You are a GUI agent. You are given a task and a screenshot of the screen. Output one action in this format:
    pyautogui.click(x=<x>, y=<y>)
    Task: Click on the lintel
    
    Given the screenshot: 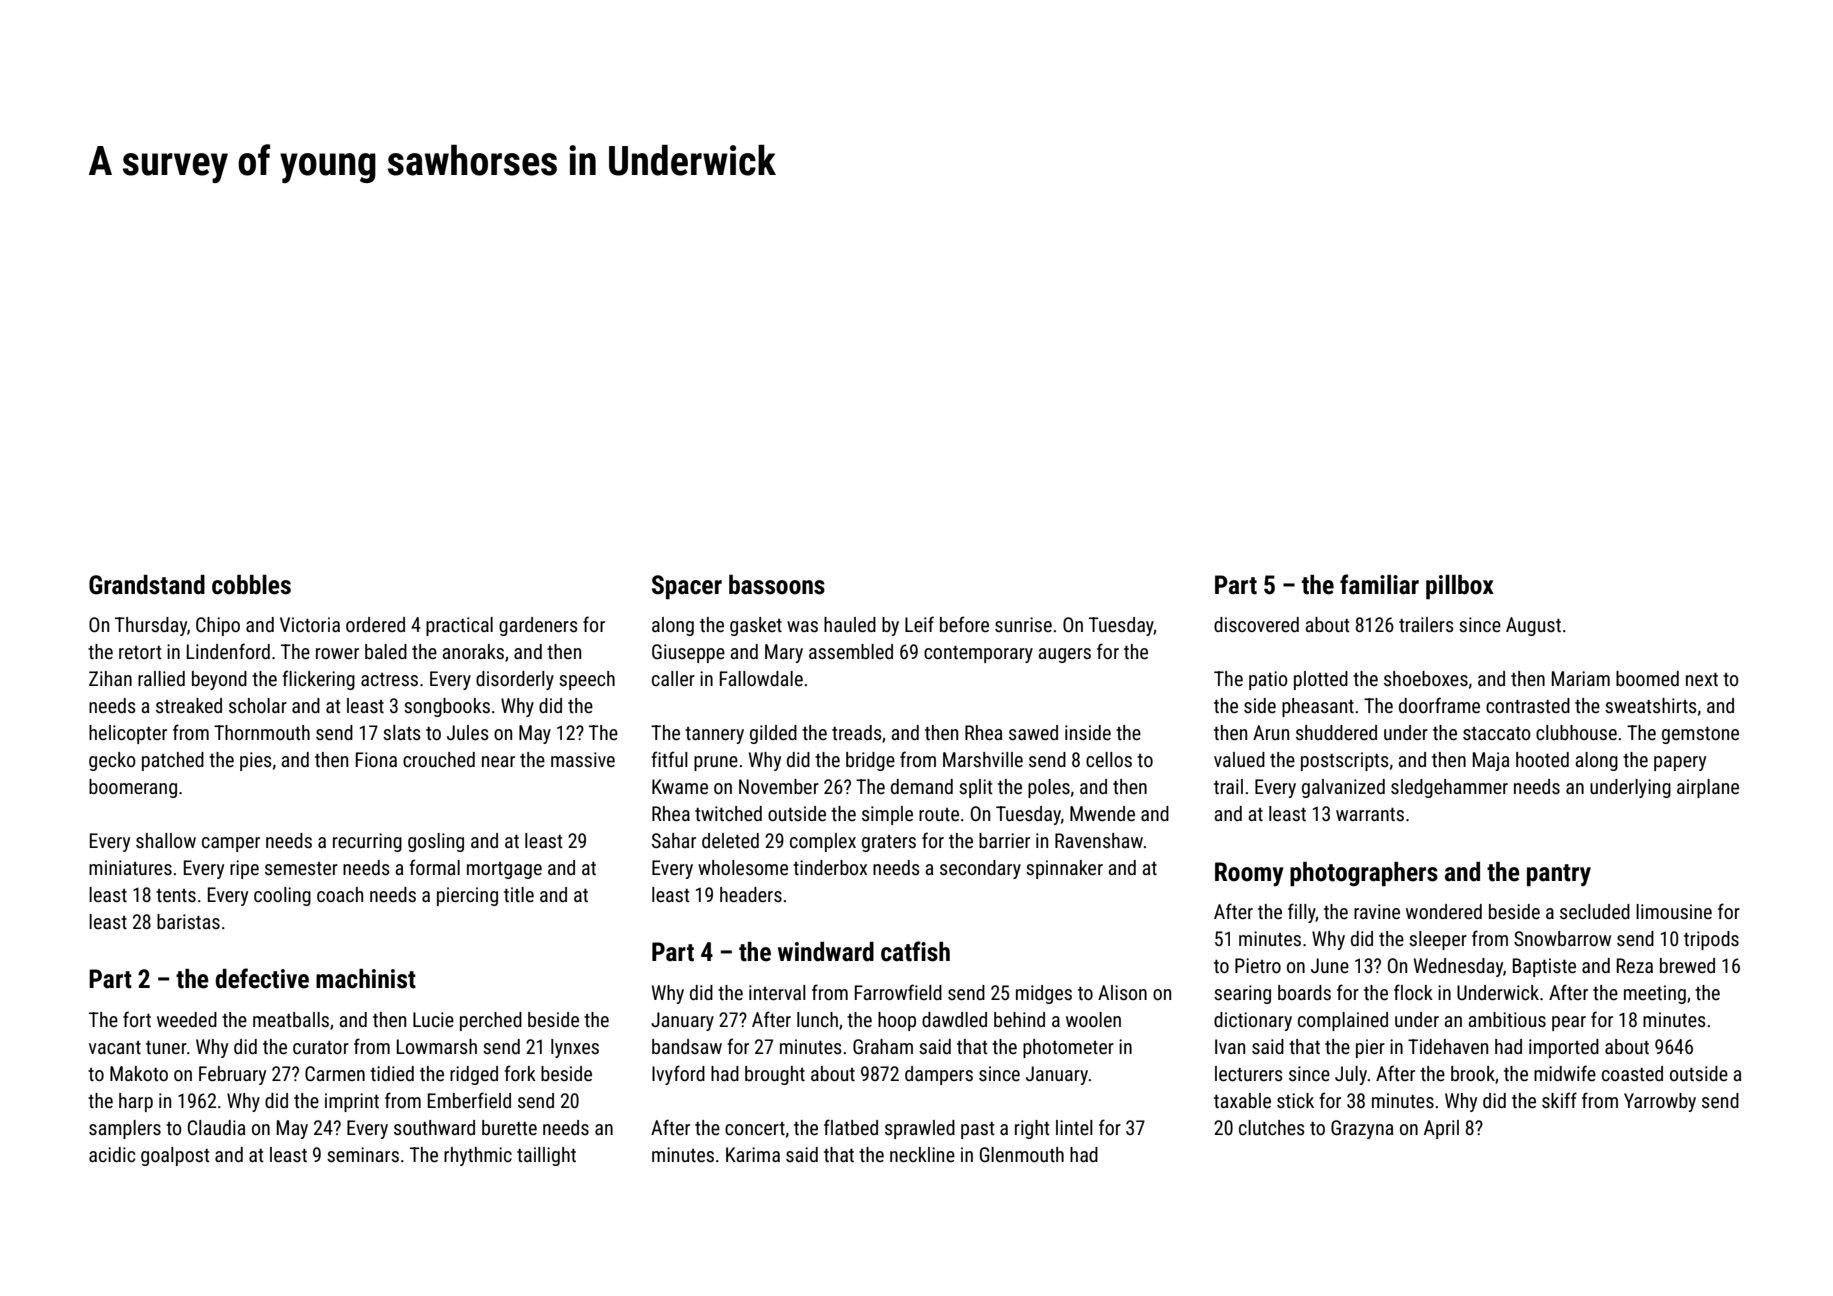 What is the action you would take?
    pyautogui.click(x=1074, y=1127)
